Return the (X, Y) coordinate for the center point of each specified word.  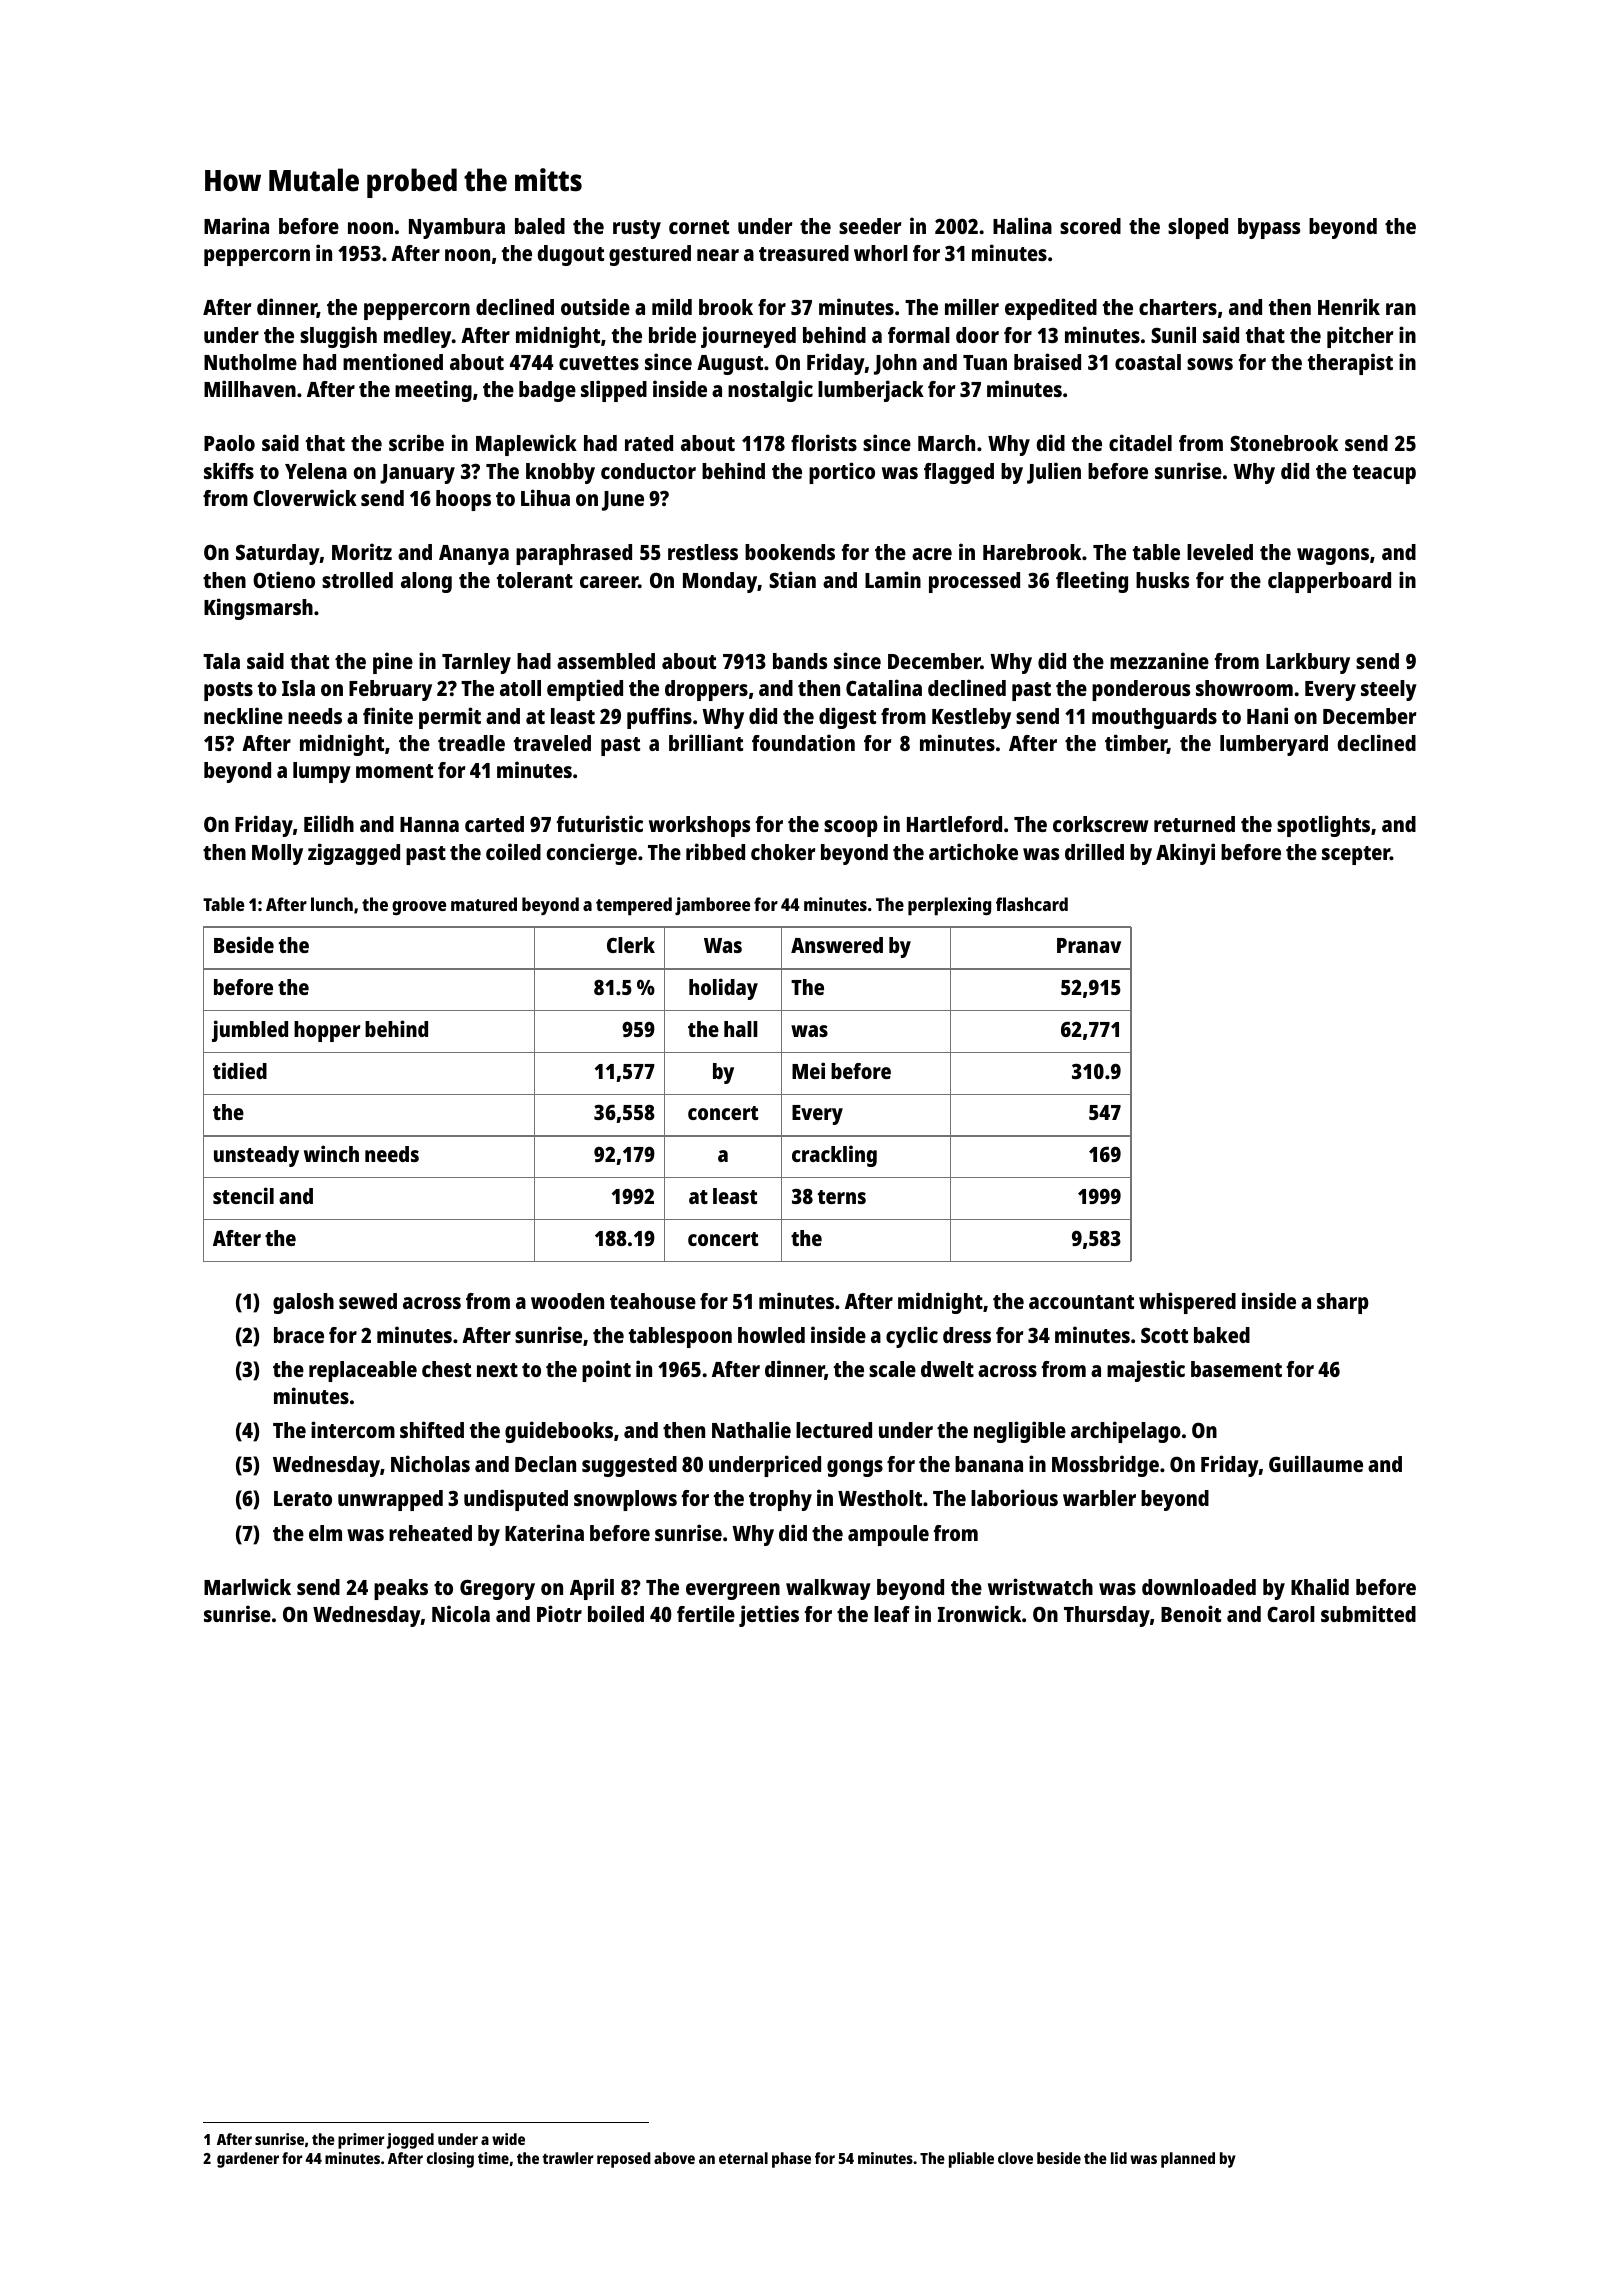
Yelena (316, 471)
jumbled (250, 1031)
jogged (410, 2141)
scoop (851, 828)
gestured (650, 255)
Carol (1291, 1614)
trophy (780, 1500)
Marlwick (247, 1586)
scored (1090, 226)
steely (1389, 690)
